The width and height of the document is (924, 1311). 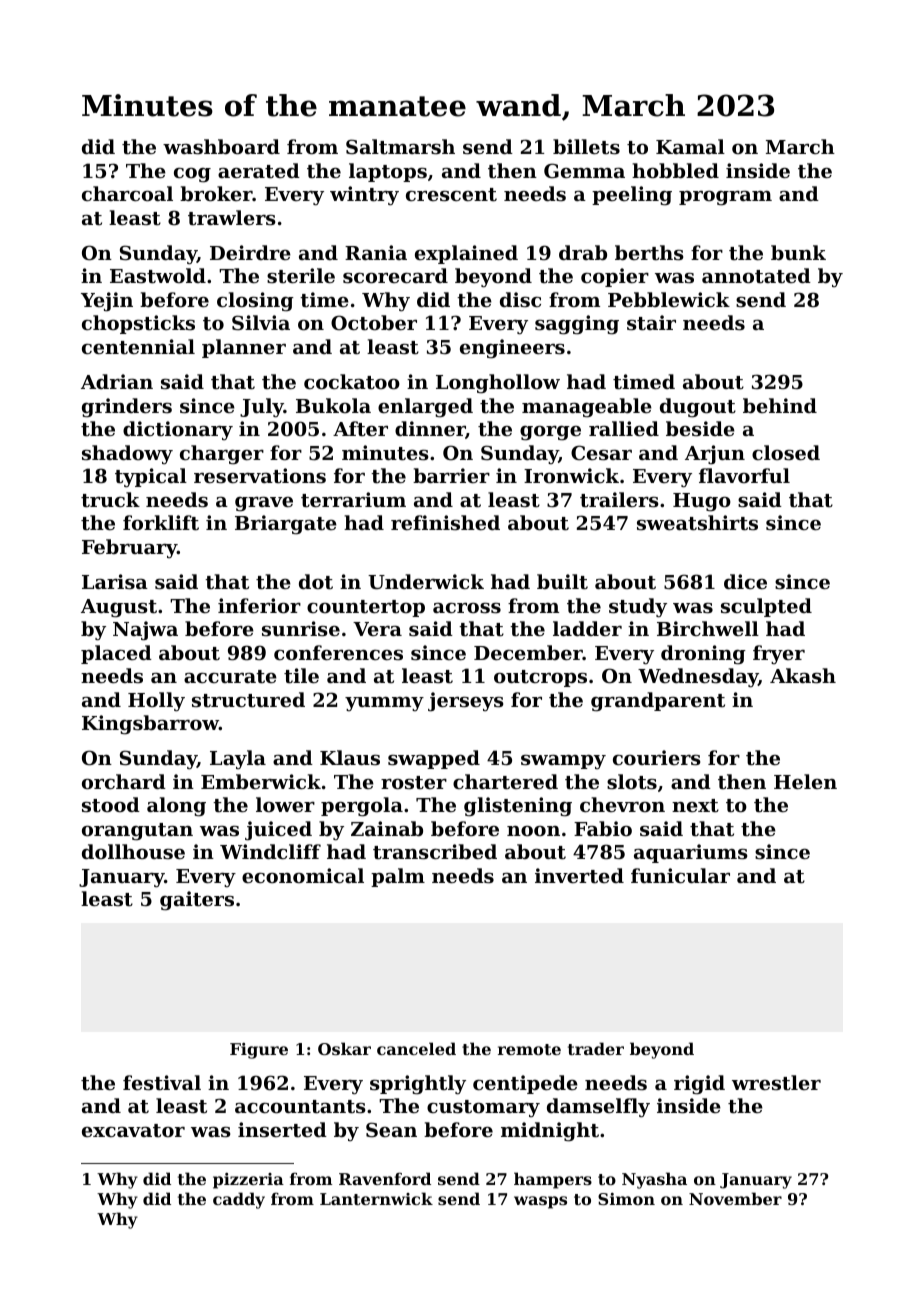 What do you see at coordinates (805, 781) in the document?
I see `Helen` at bounding box center [805, 781].
